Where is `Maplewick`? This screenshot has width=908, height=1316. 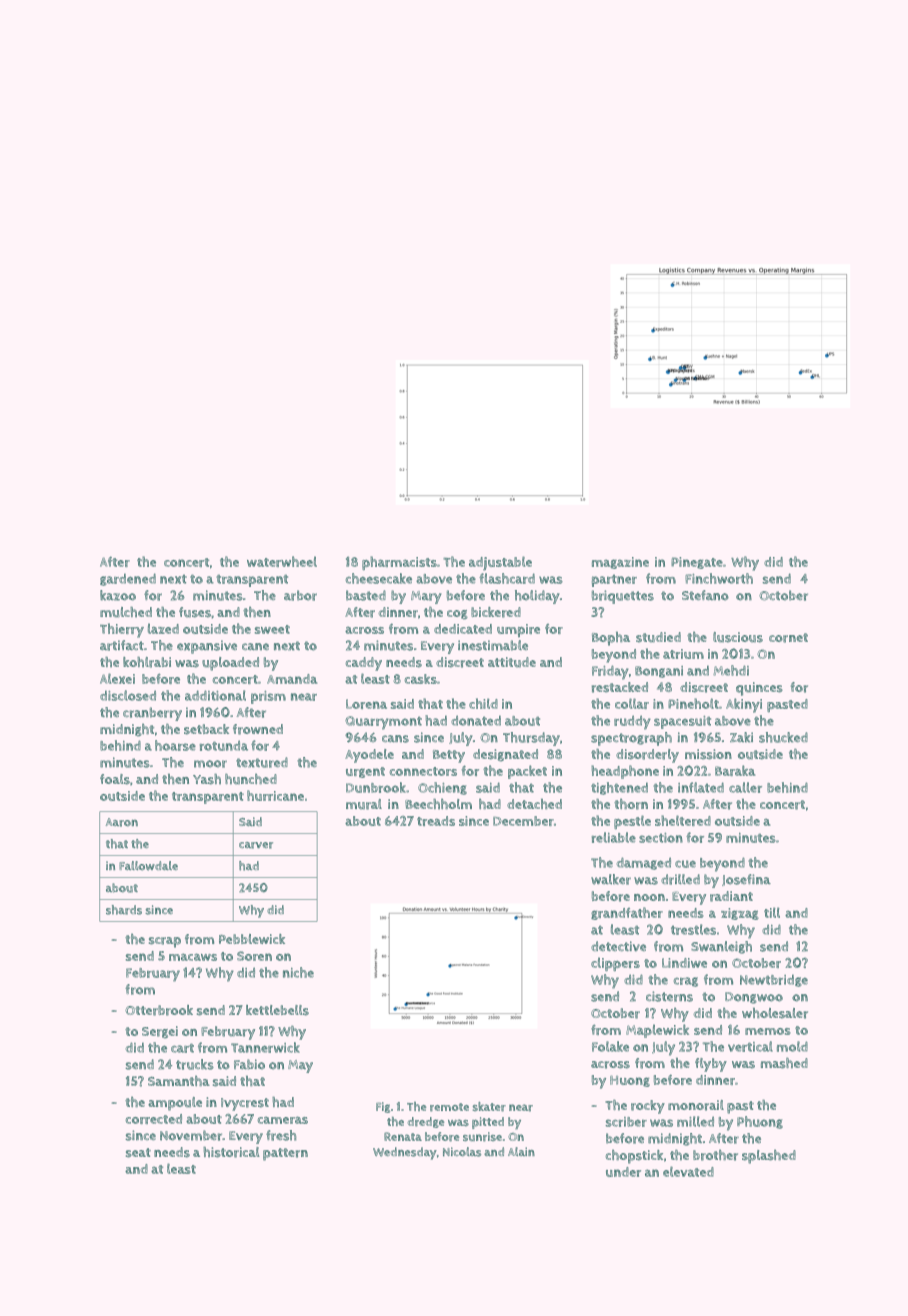 Maplewick is located at coordinates (657, 1031).
